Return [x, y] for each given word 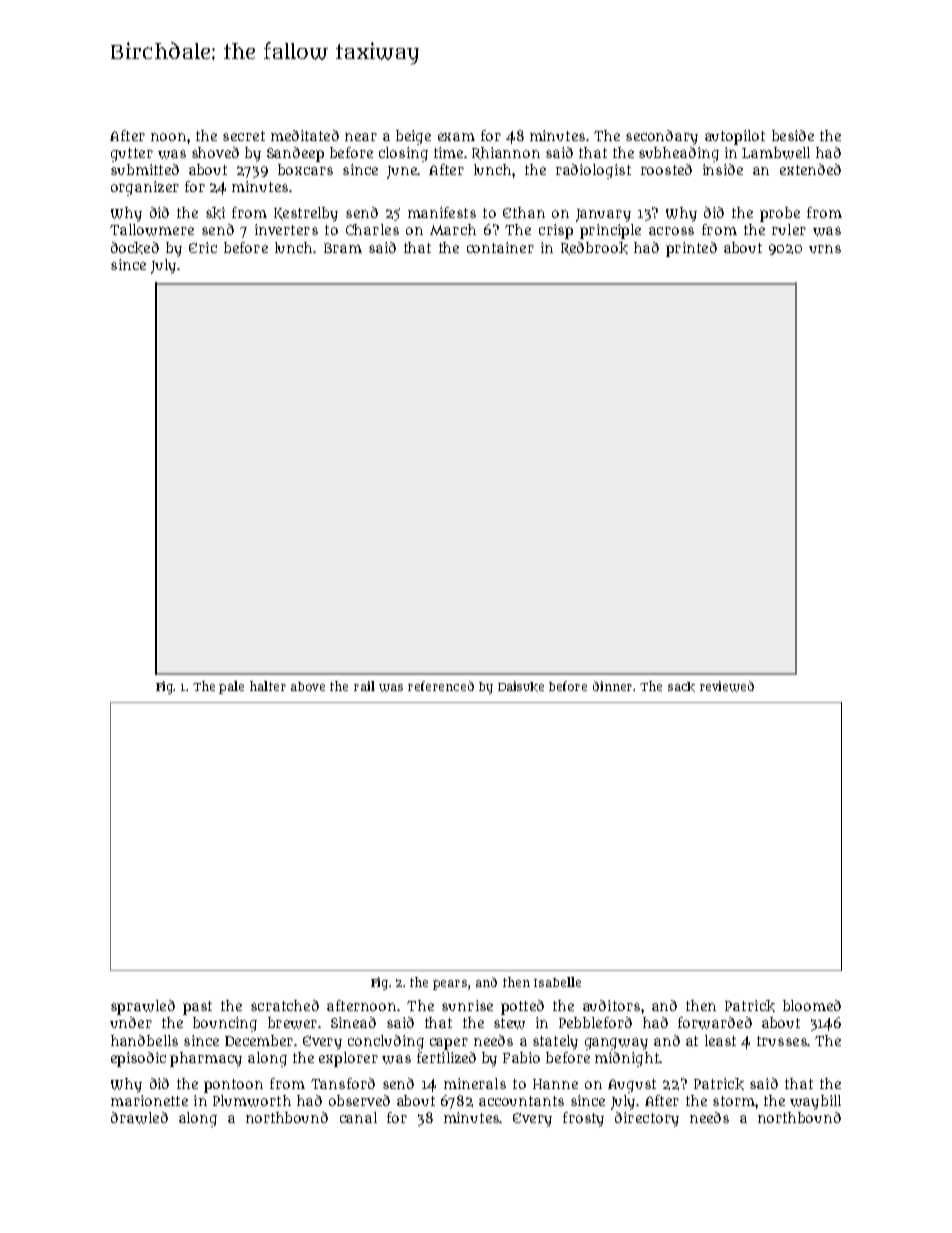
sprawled [143, 1007]
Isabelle [557, 982]
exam [456, 137]
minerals [475, 1083]
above [308, 686]
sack [681, 687]
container [500, 247]
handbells [144, 1040]
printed [691, 249]
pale [231, 687]
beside [793, 135]
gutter [132, 155]
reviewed [727, 686]
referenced [441, 686]
